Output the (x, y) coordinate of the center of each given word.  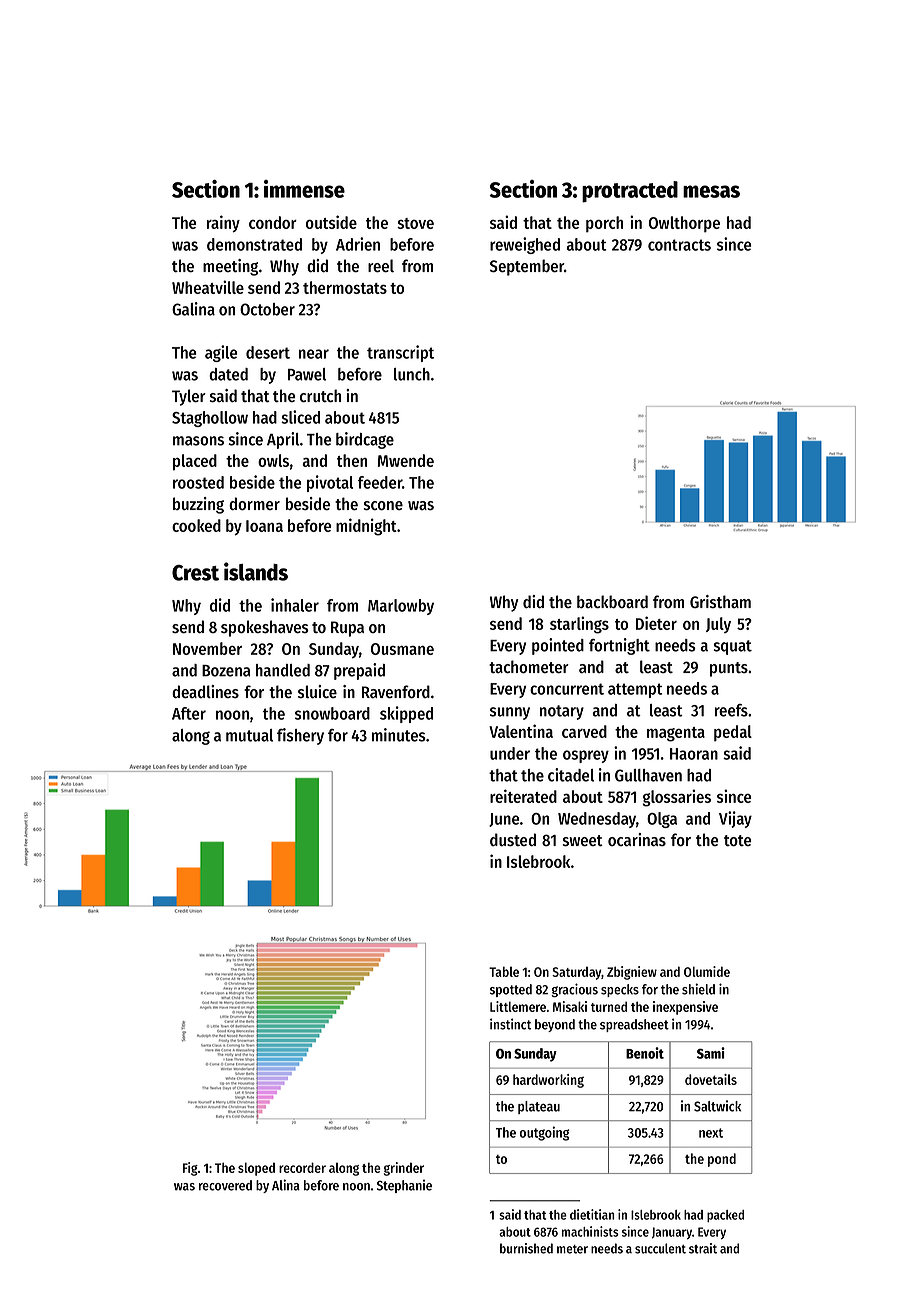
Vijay (735, 819)
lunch (412, 374)
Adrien (358, 244)
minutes (399, 735)
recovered (225, 1185)
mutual (249, 735)
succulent (660, 1248)
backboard (612, 601)
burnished (526, 1248)
